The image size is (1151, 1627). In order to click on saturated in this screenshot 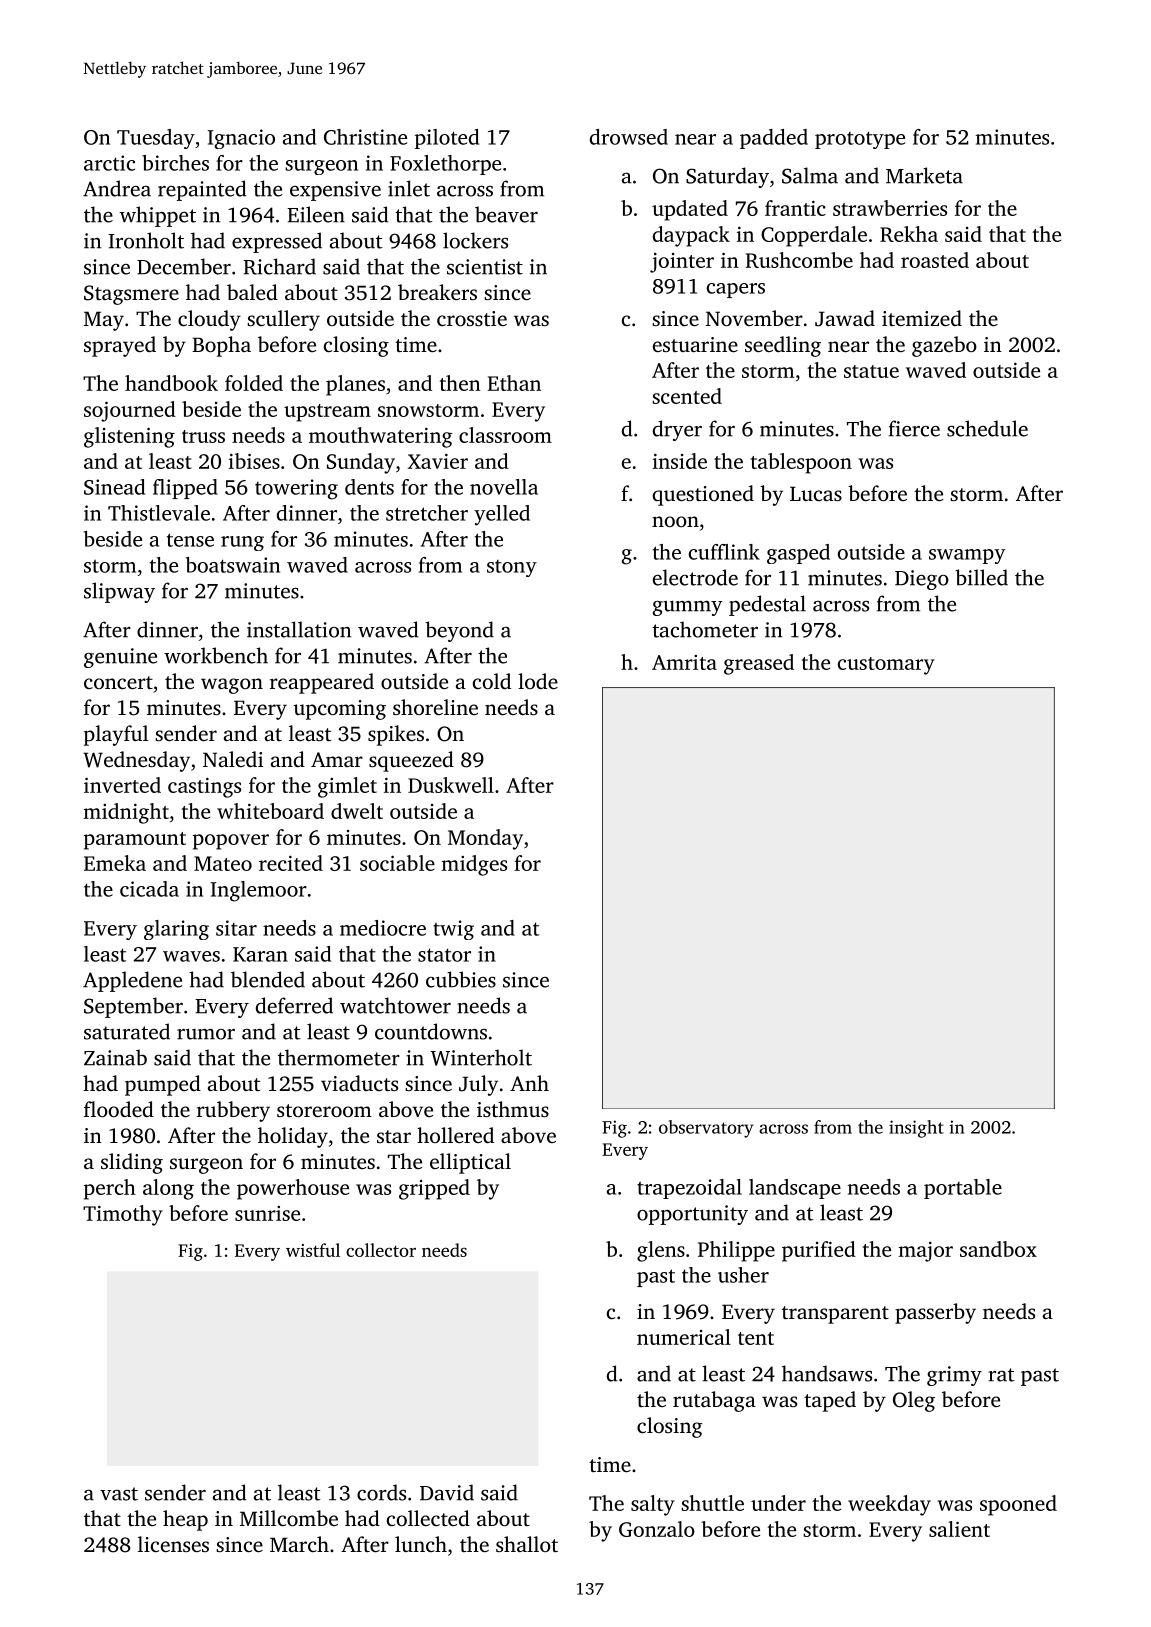, I will do `click(127, 1031)`.
